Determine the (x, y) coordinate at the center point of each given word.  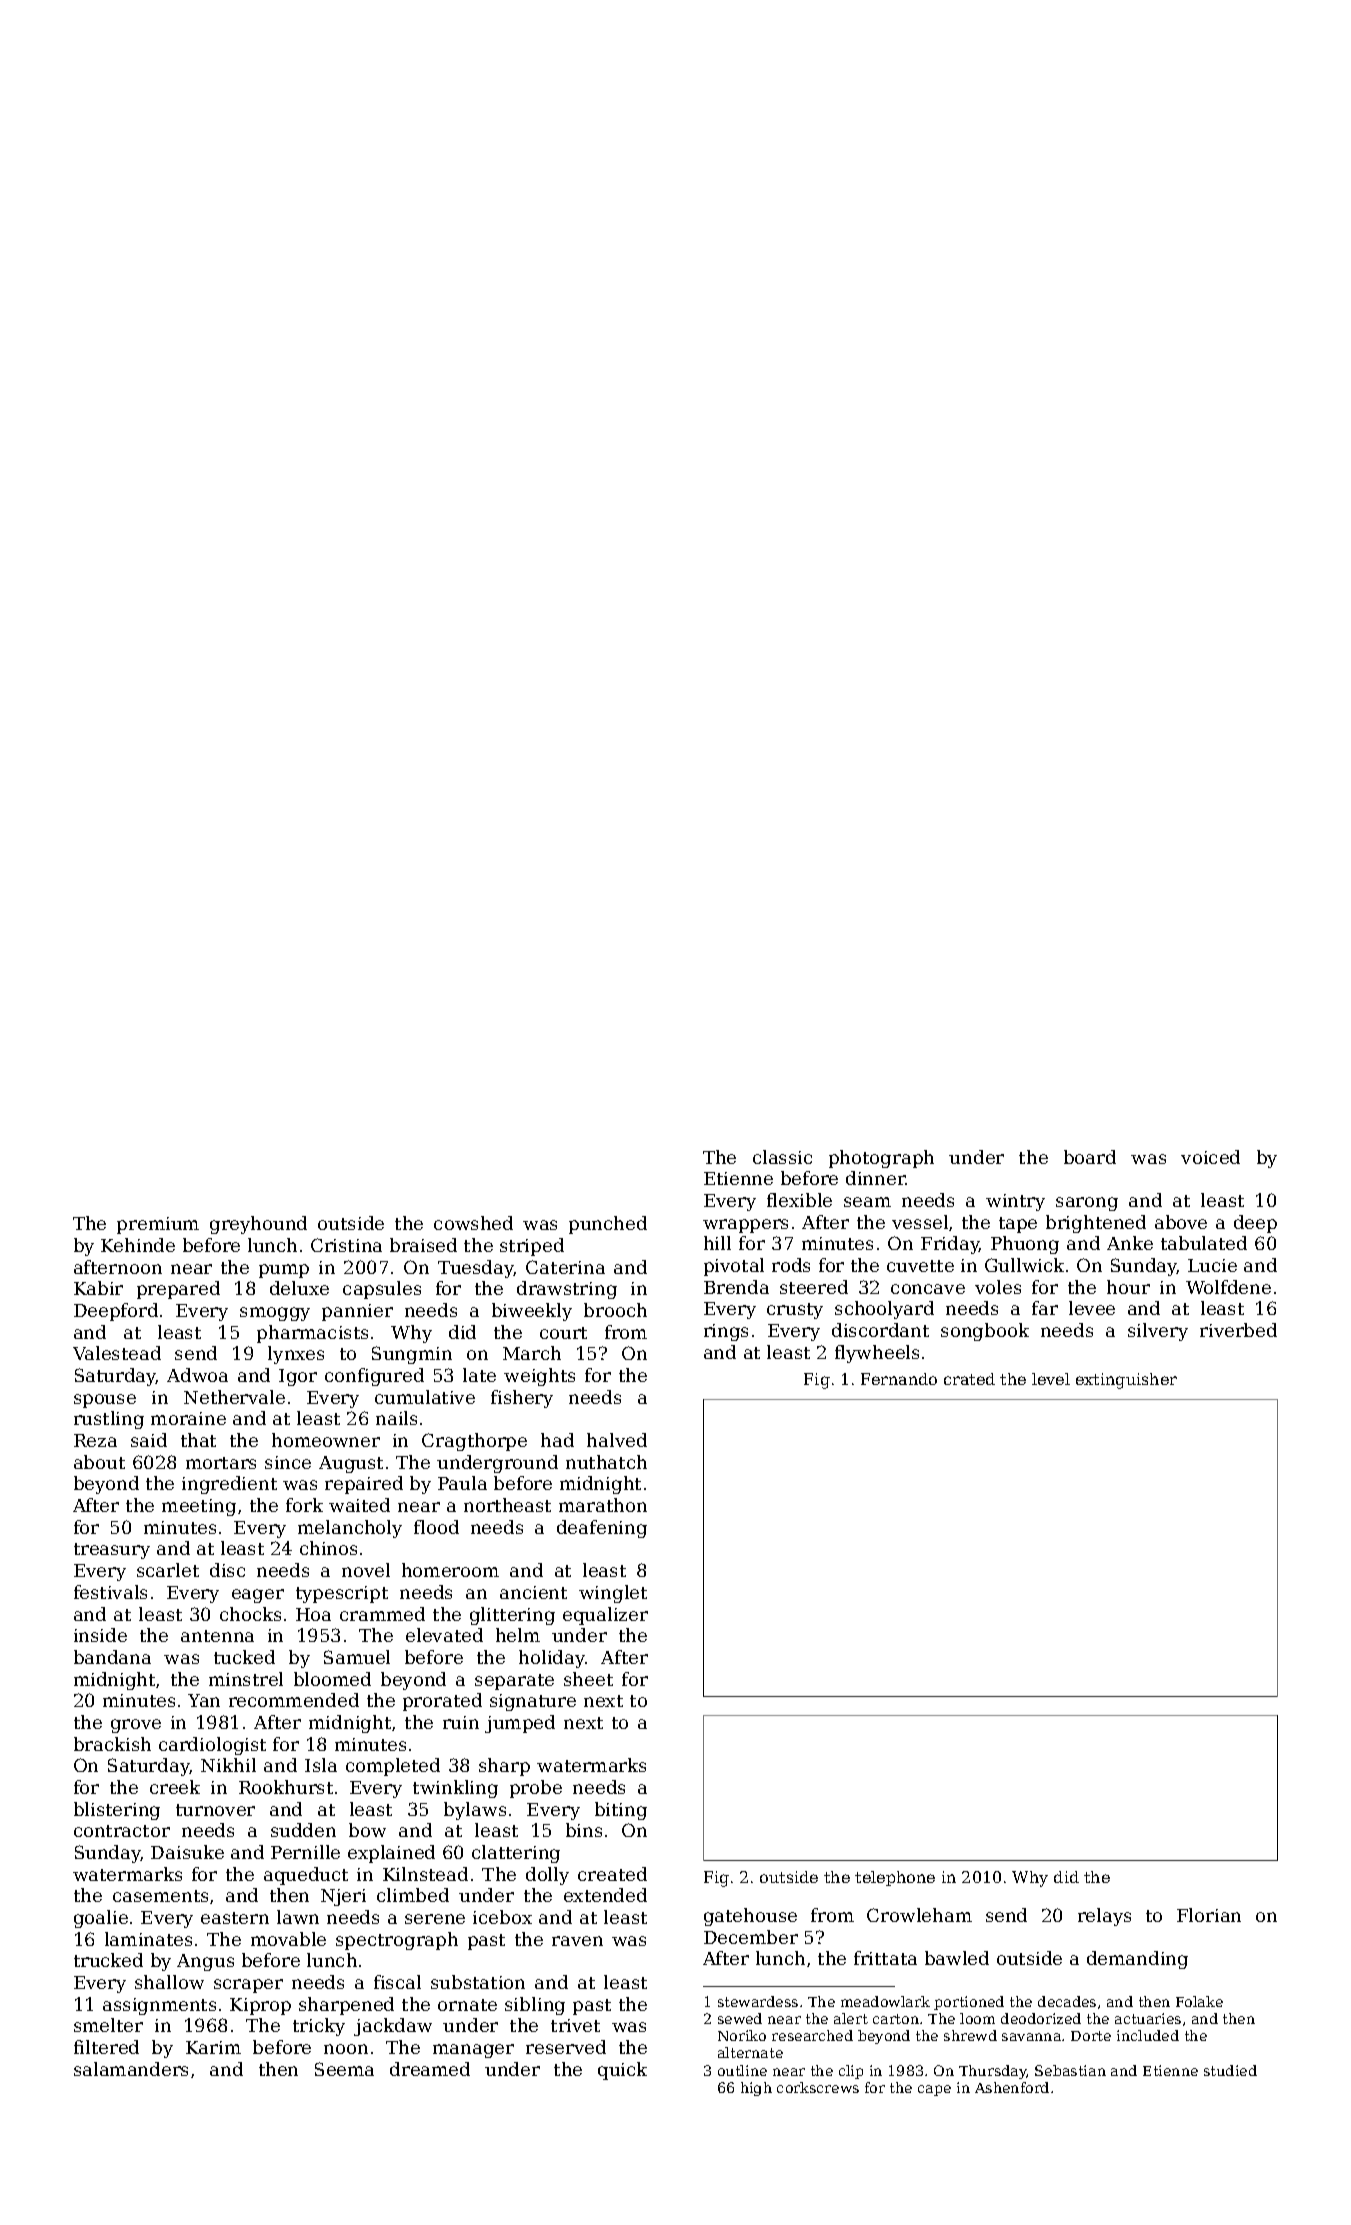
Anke (1130, 1243)
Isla (321, 1765)
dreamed (430, 2069)
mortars (221, 1463)
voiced (1210, 1157)
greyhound (258, 1225)
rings (726, 1332)
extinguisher (1126, 1381)
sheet (588, 1679)
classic (782, 1157)
